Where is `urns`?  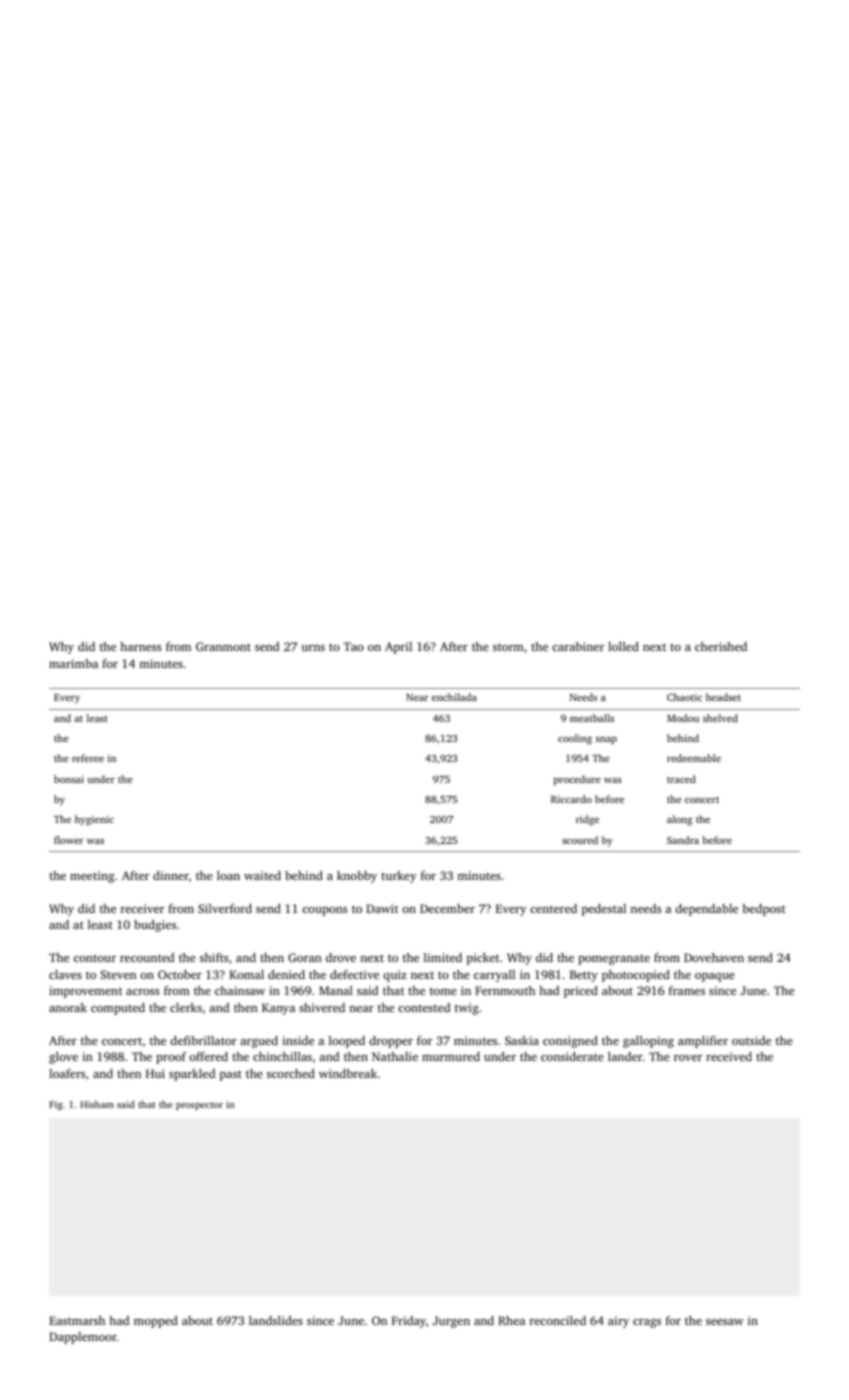 urns is located at coordinates (313, 648).
